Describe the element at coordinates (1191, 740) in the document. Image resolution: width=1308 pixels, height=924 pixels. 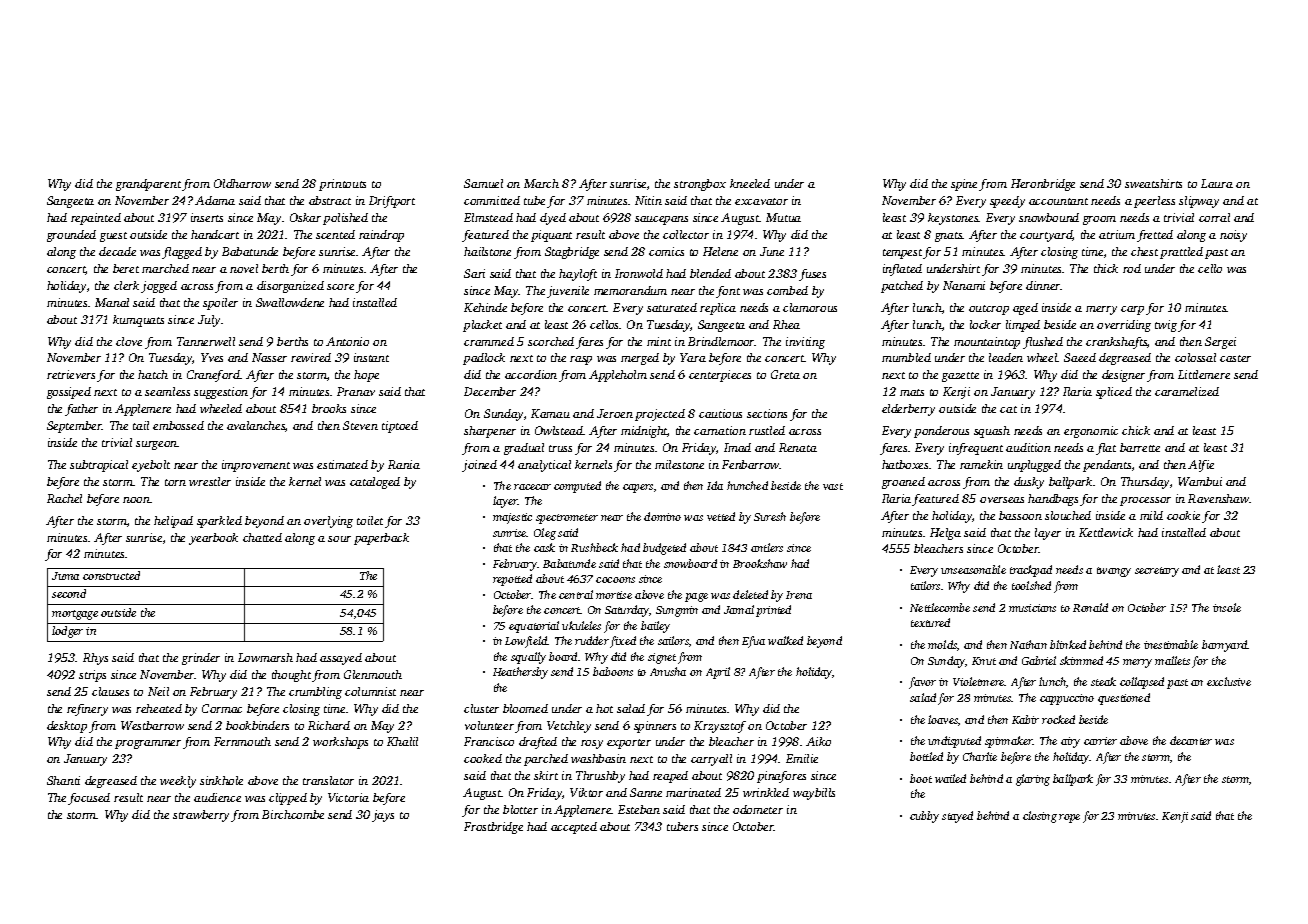
I see `decanter` at that location.
